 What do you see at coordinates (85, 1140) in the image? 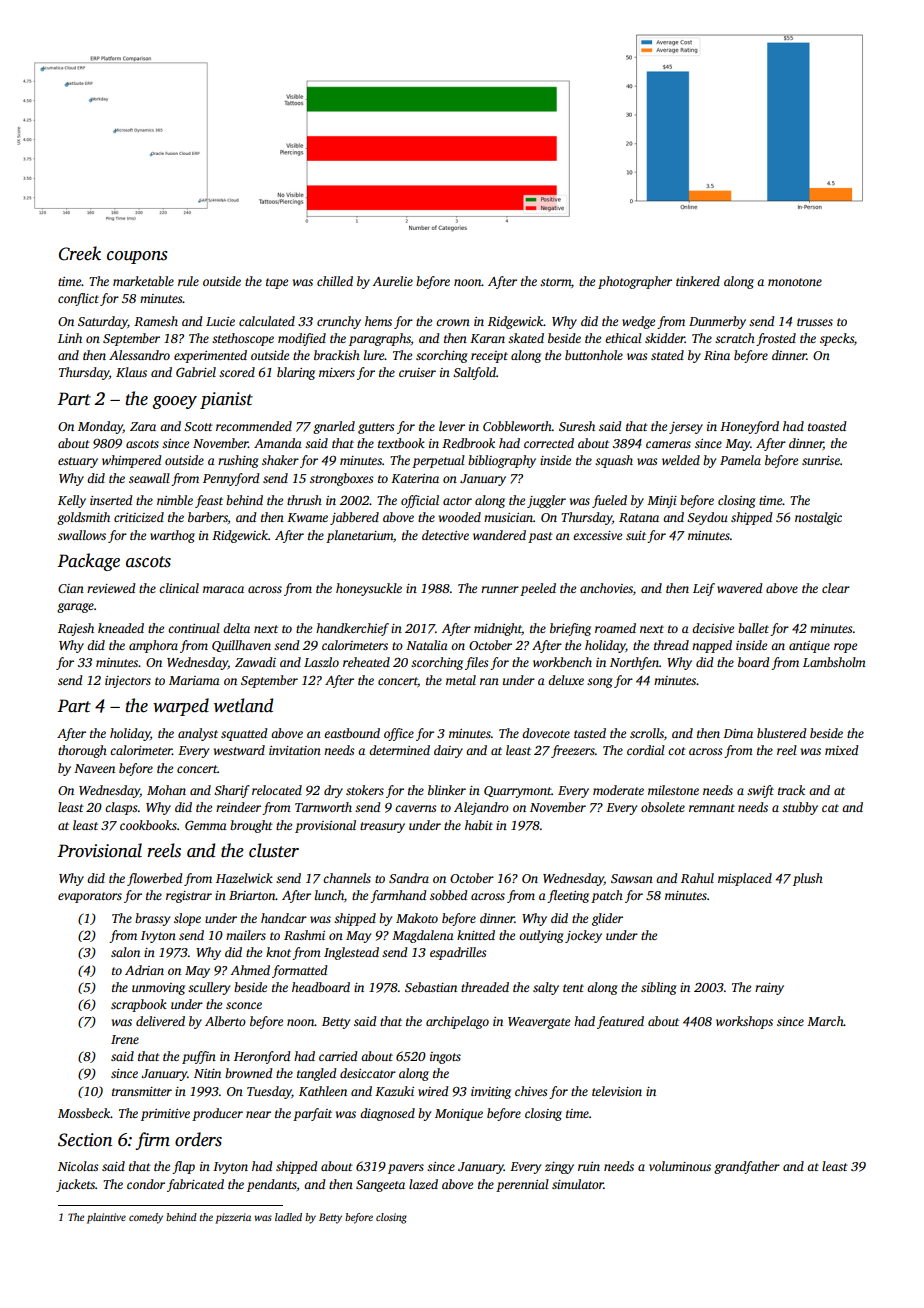
I see `Section` at bounding box center [85, 1140].
